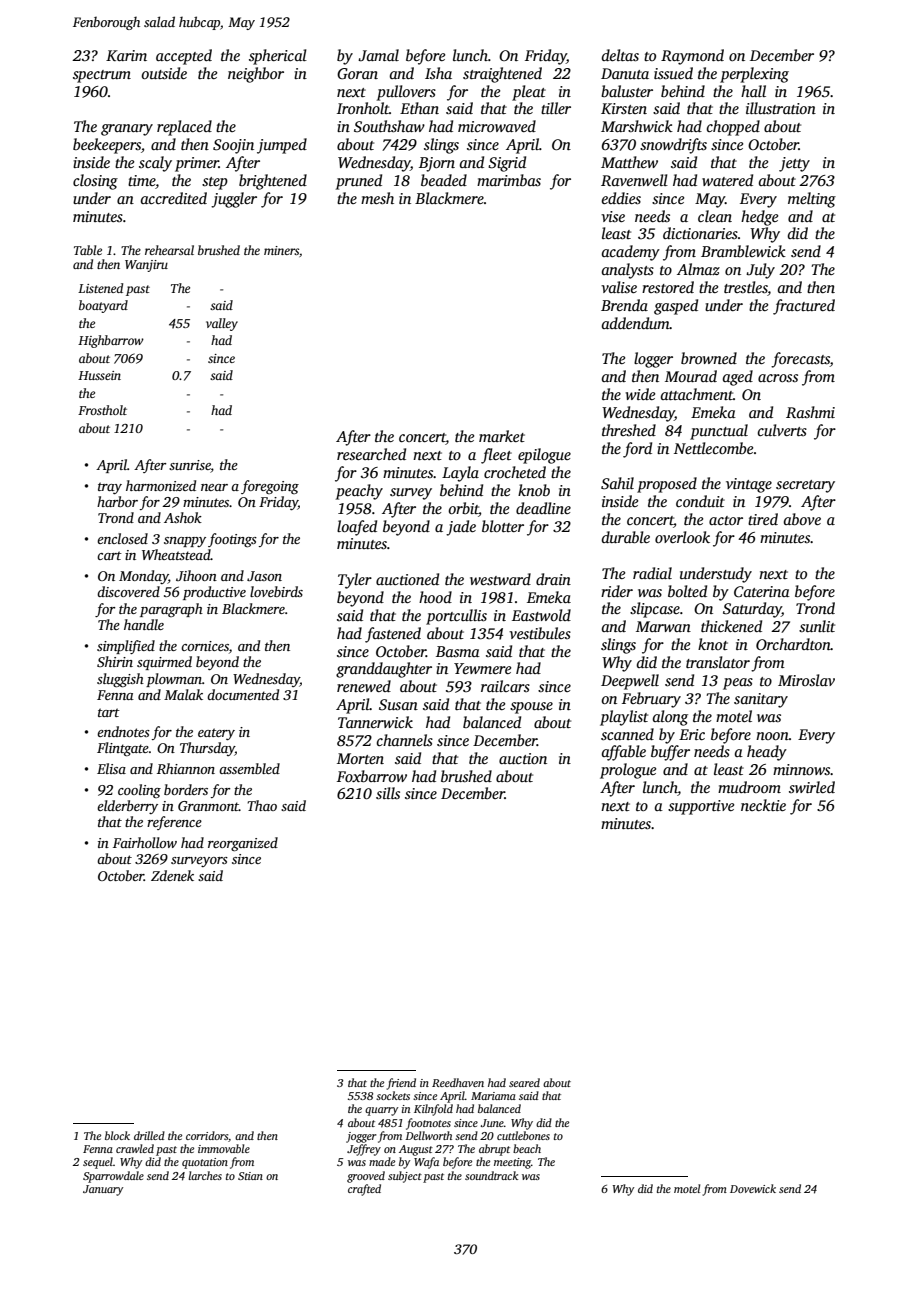  What do you see at coordinates (719, 432) in the page?
I see `punctual` at bounding box center [719, 432].
